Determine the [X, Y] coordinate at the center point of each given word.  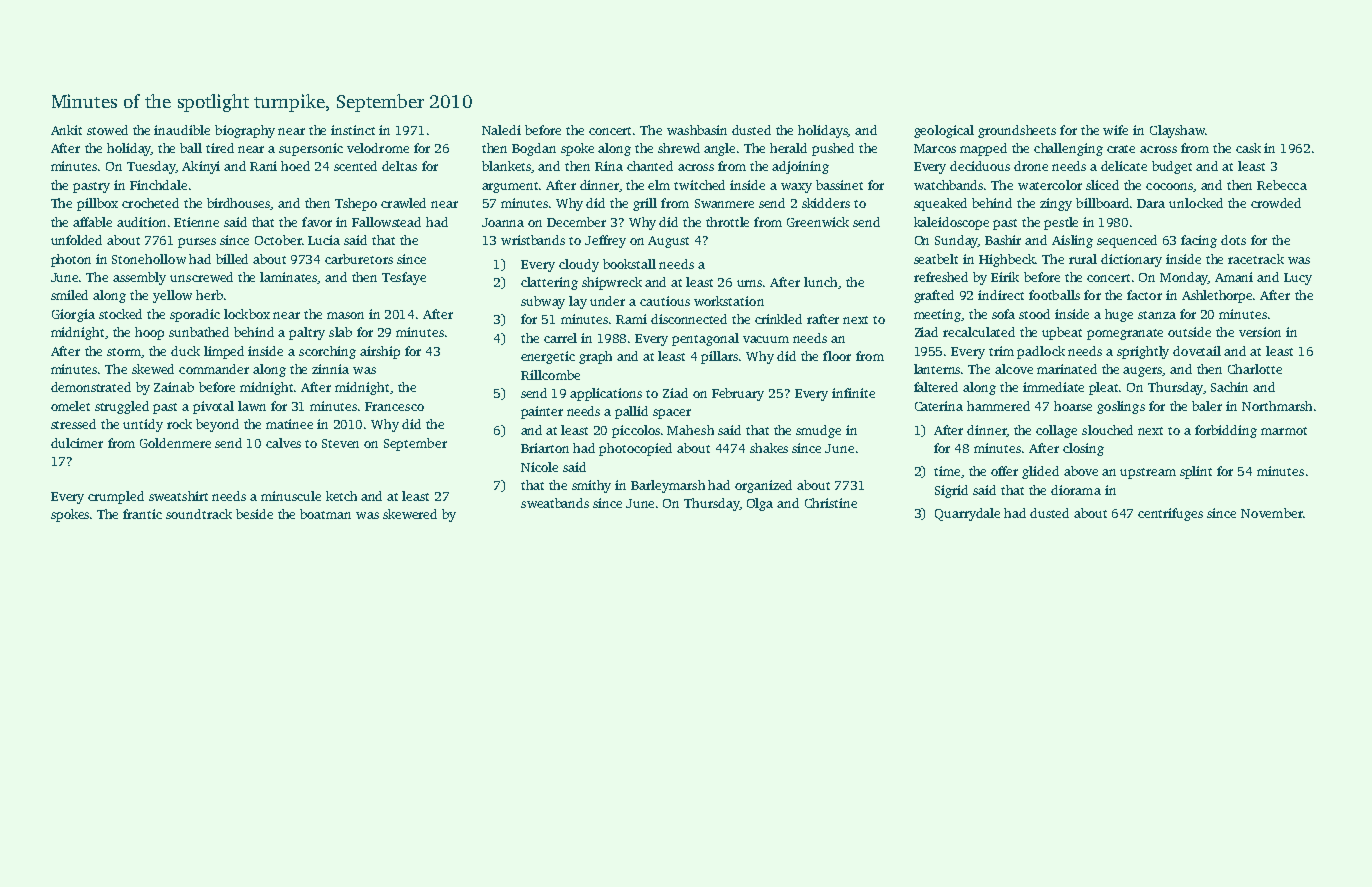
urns [750, 283]
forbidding [1226, 431]
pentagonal [705, 339]
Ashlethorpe [1217, 296]
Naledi [501, 130]
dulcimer [77, 443]
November [1272, 513]
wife [1115, 130]
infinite [853, 393]
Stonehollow [149, 259]
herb [209, 295]
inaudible [182, 130]
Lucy [1298, 279]
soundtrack [199, 514]
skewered [410, 514]
